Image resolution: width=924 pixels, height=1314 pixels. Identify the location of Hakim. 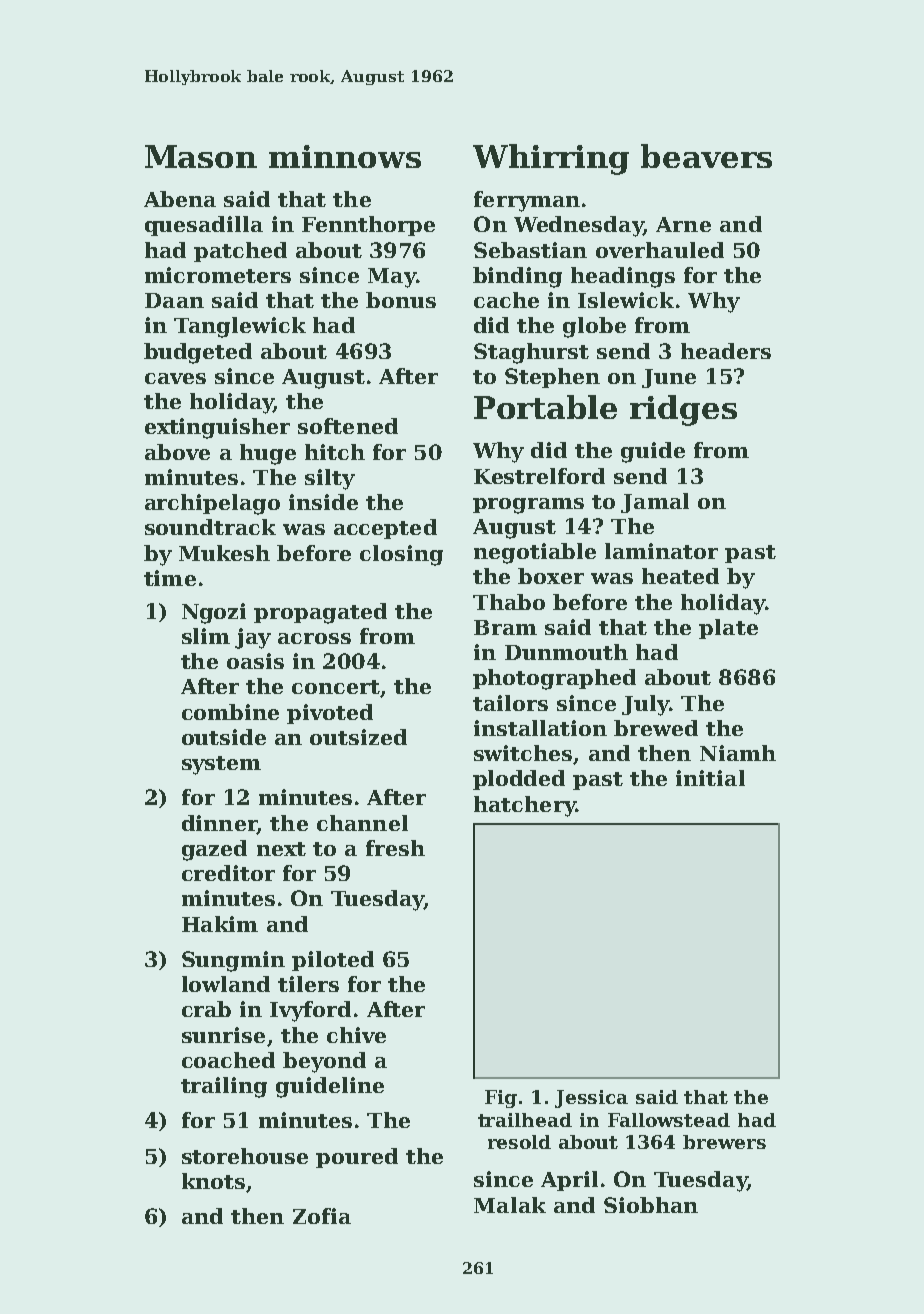
(220, 924).
